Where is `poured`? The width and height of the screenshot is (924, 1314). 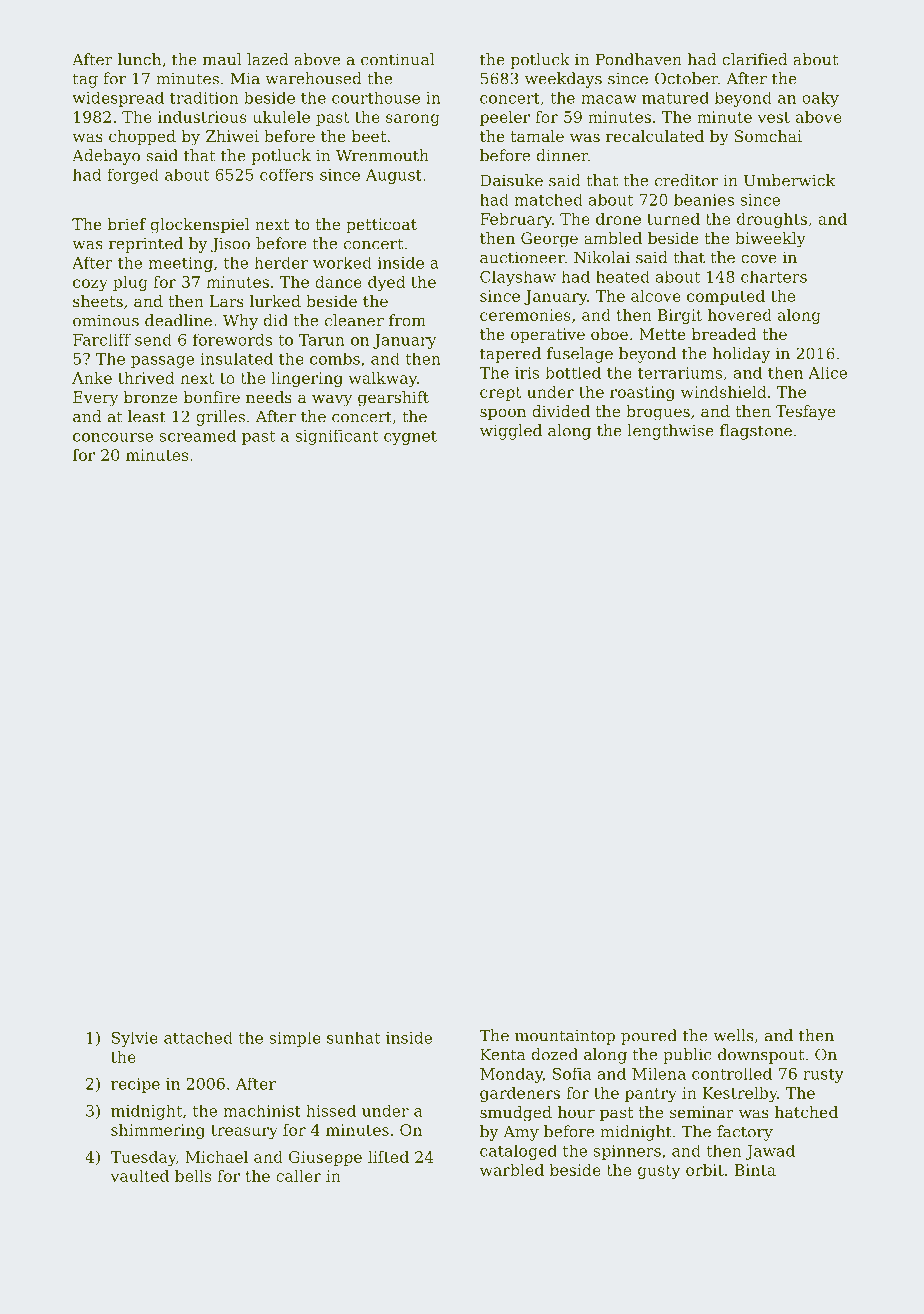 poured is located at coordinates (649, 1037).
